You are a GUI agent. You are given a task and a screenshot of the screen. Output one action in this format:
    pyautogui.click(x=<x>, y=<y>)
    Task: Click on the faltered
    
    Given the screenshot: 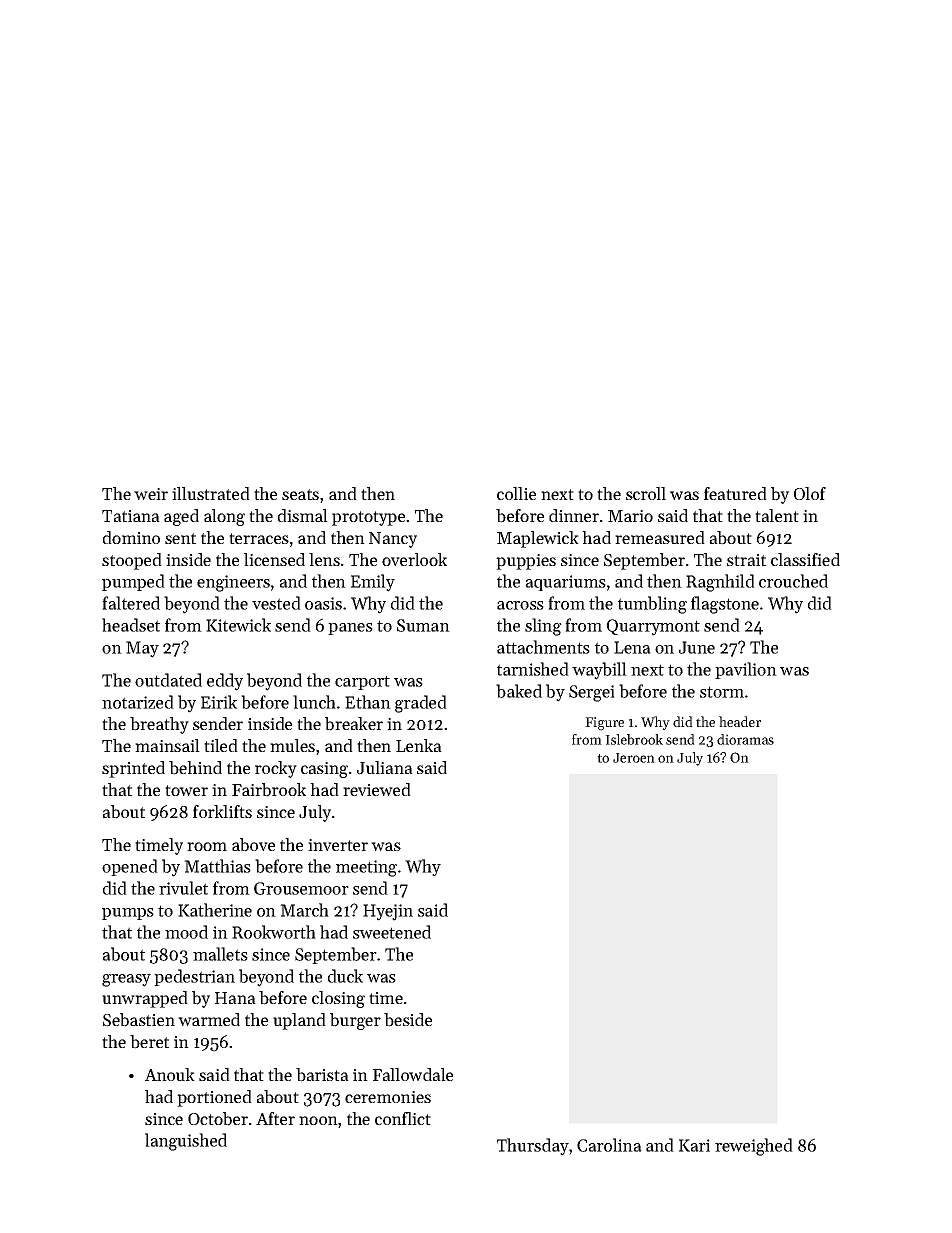 What is the action you would take?
    pyautogui.click(x=131, y=603)
